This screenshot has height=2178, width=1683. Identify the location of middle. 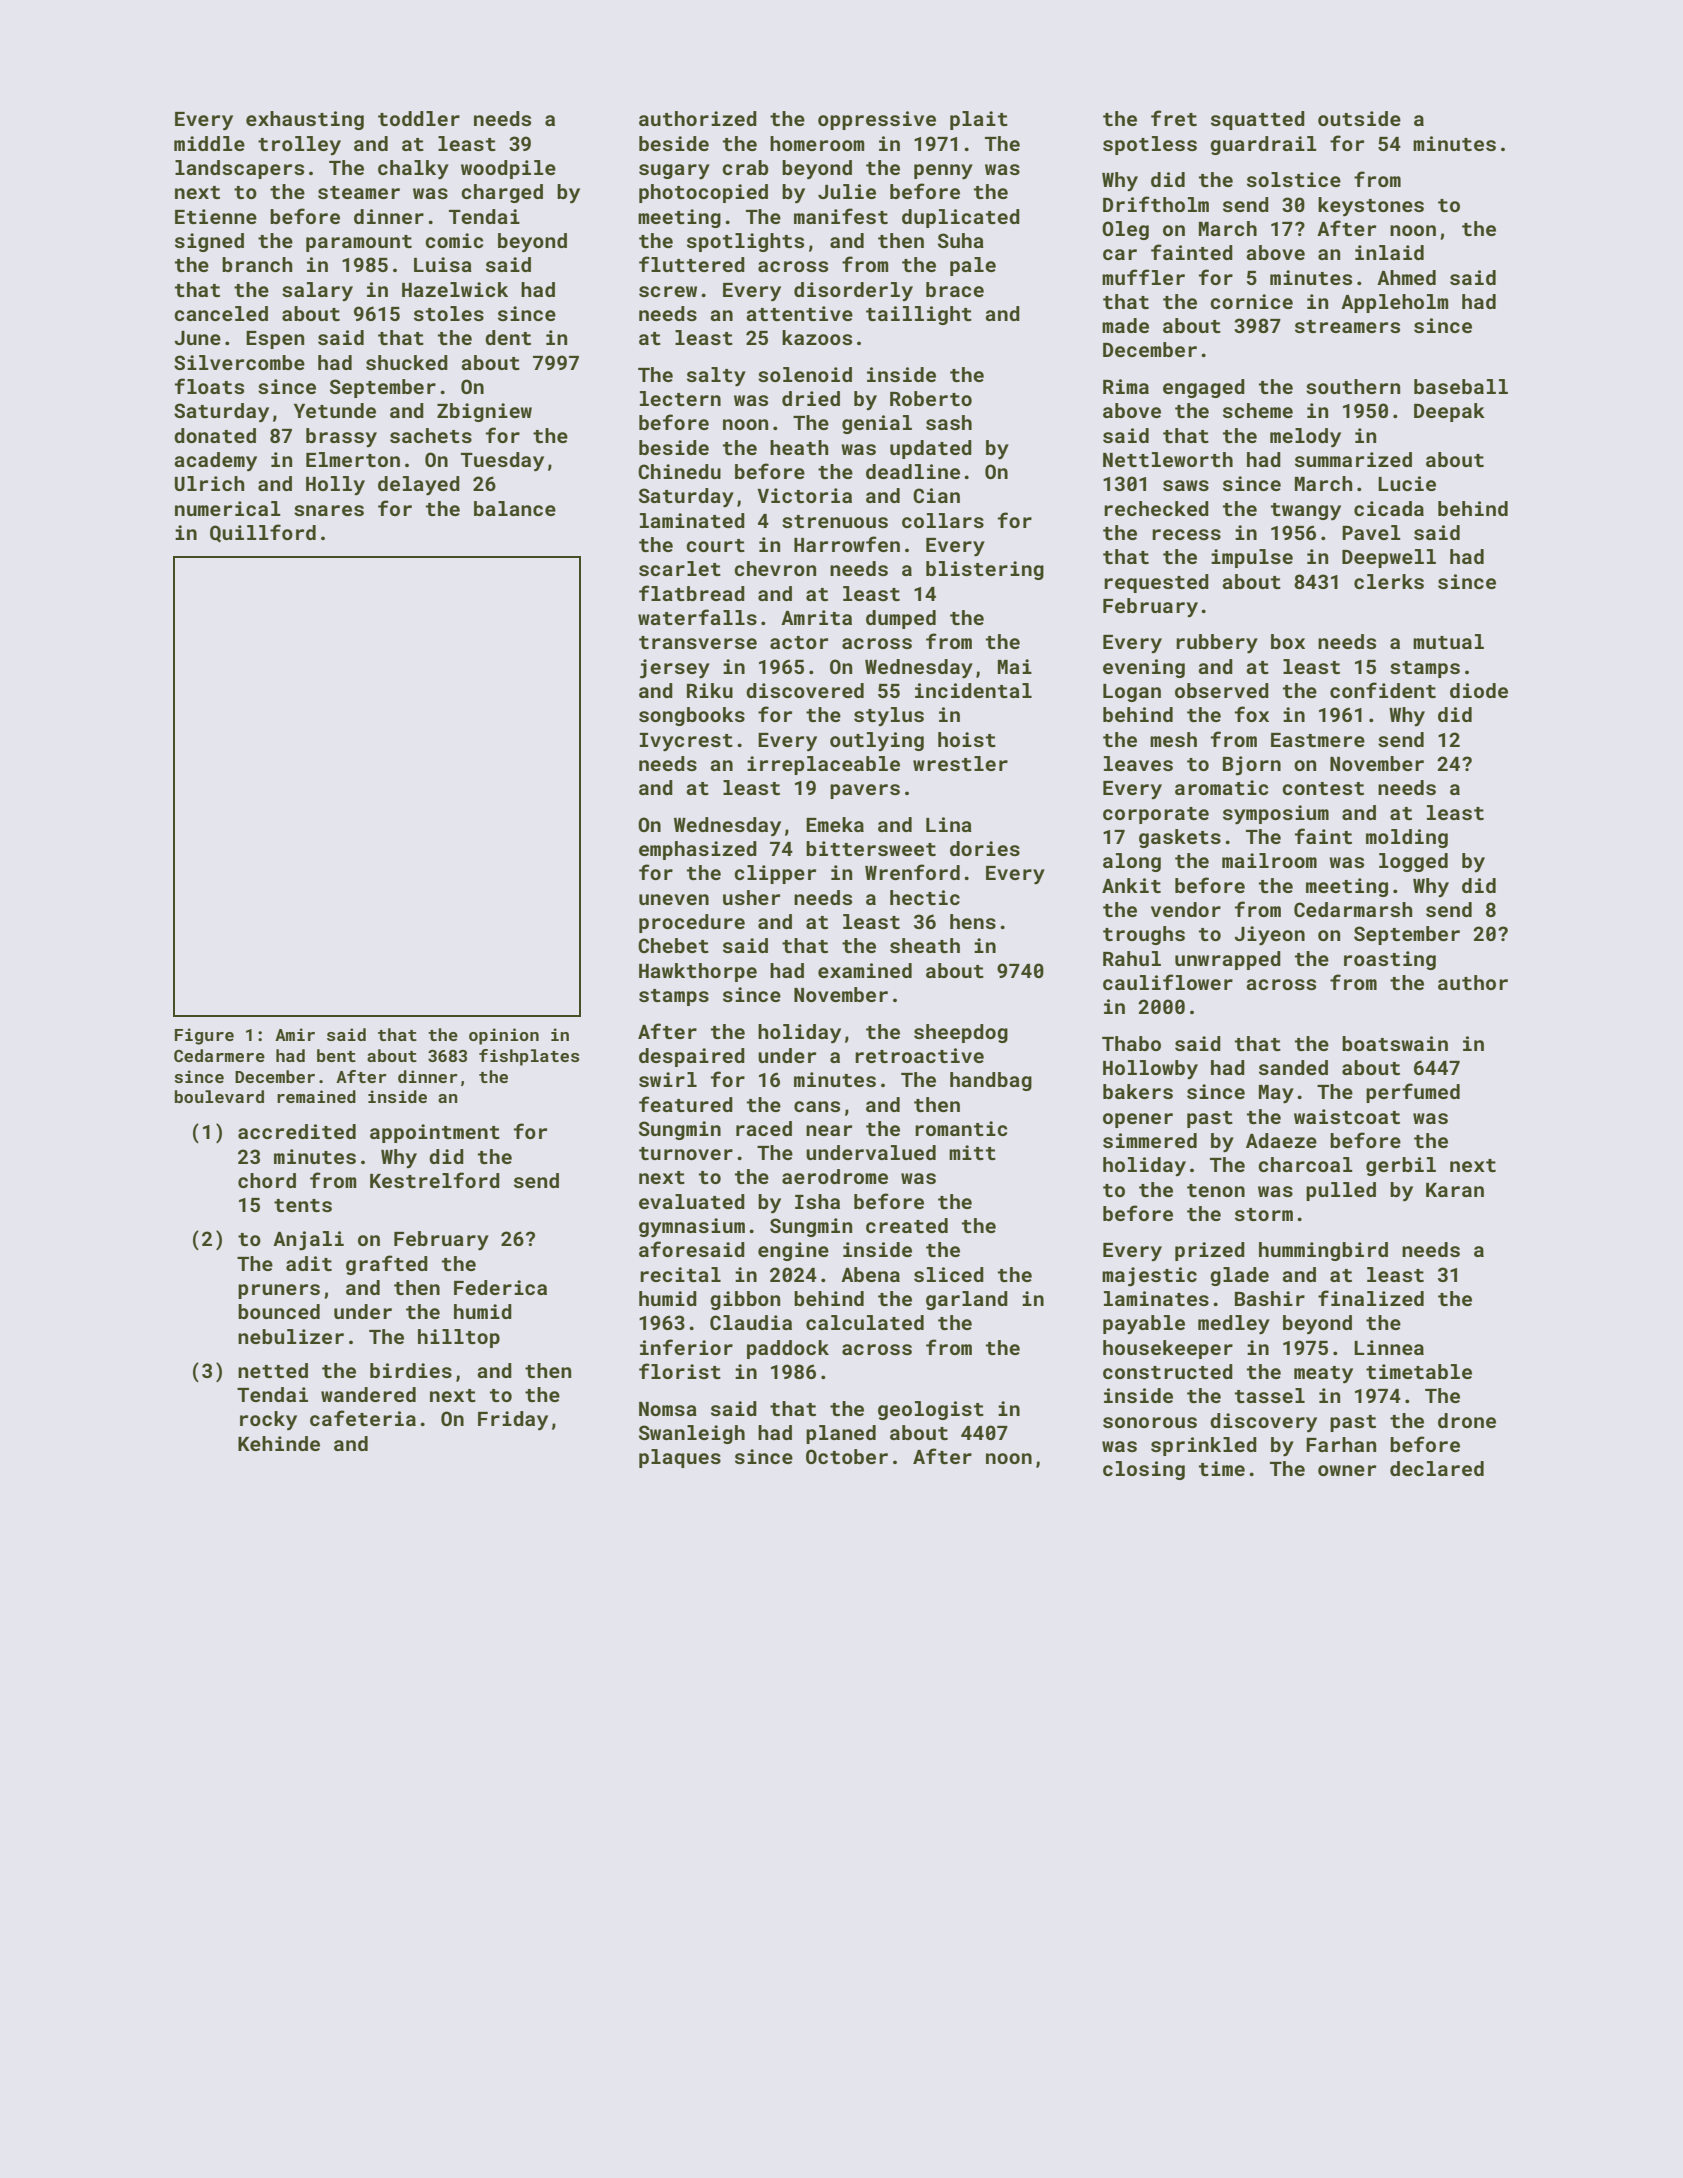
(209, 143).
